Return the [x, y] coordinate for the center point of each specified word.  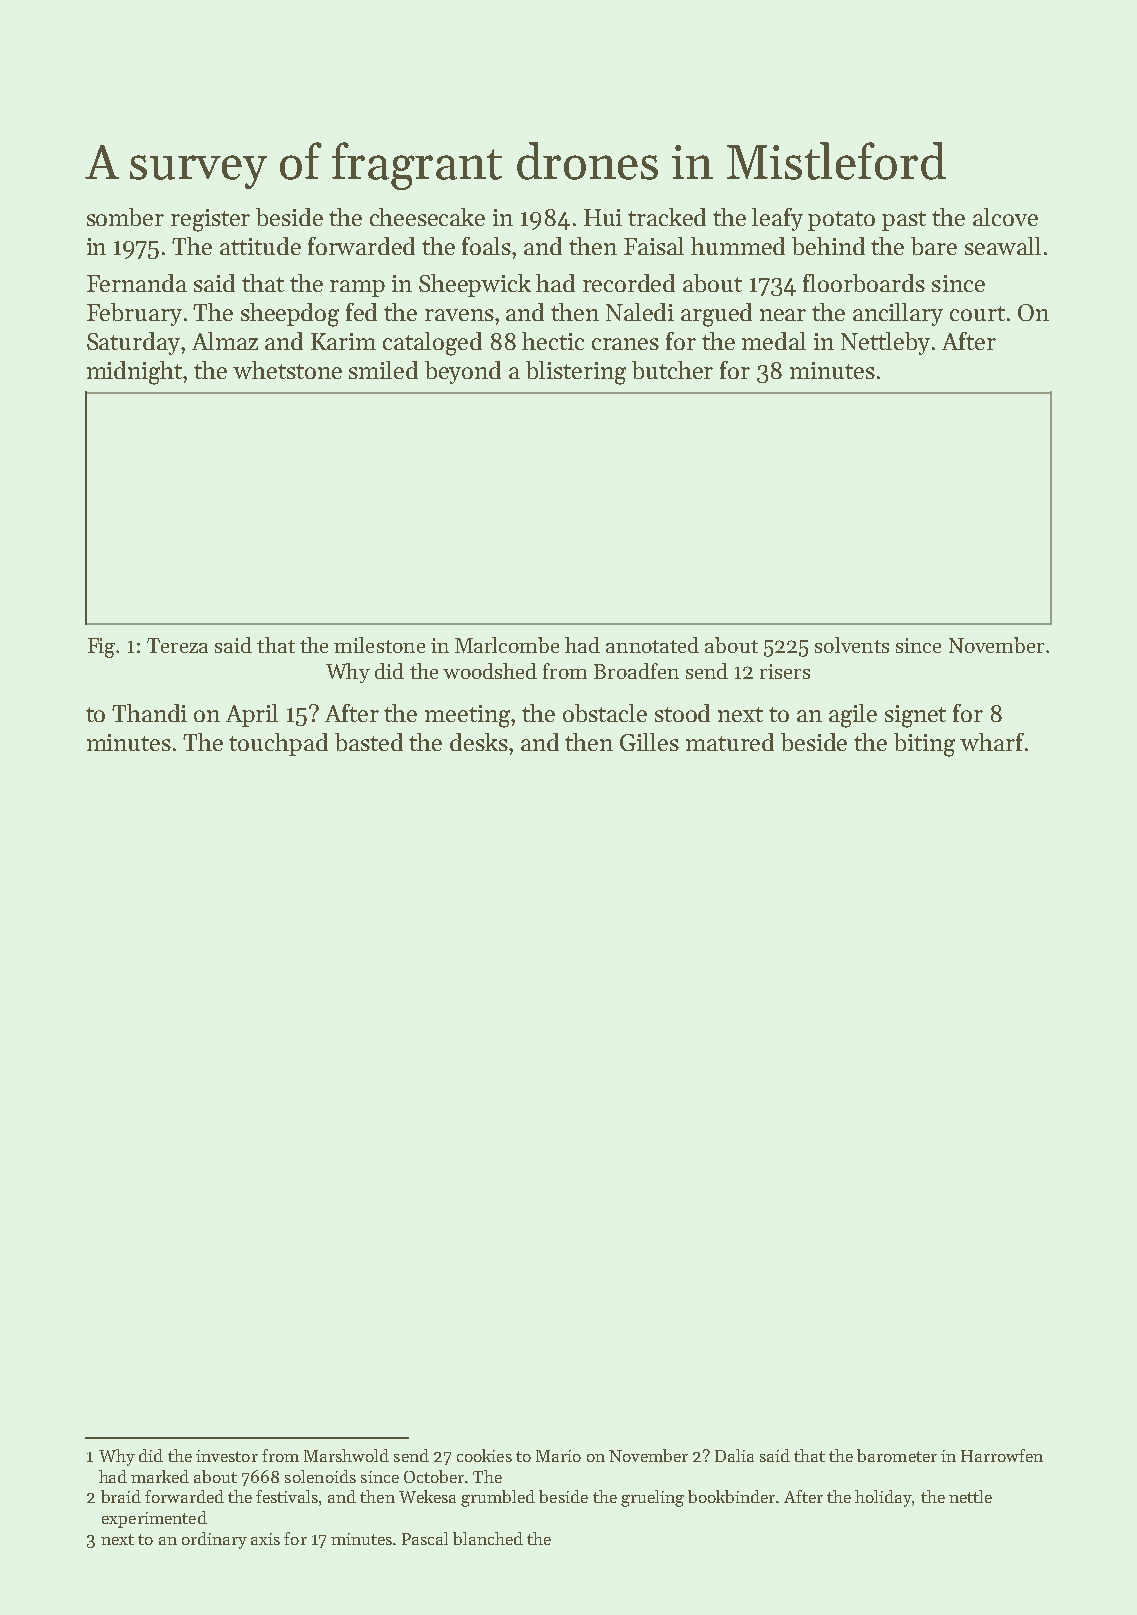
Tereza [177, 645]
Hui [603, 217]
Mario [558, 1456]
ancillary [898, 314]
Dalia [734, 1455]
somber [125, 217]
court [977, 313]
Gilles [649, 742]
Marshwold [346, 1455]
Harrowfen [1002, 1455]
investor [227, 1456]
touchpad [278, 744]
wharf [992, 742]
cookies [484, 1455]
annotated [652, 645]
